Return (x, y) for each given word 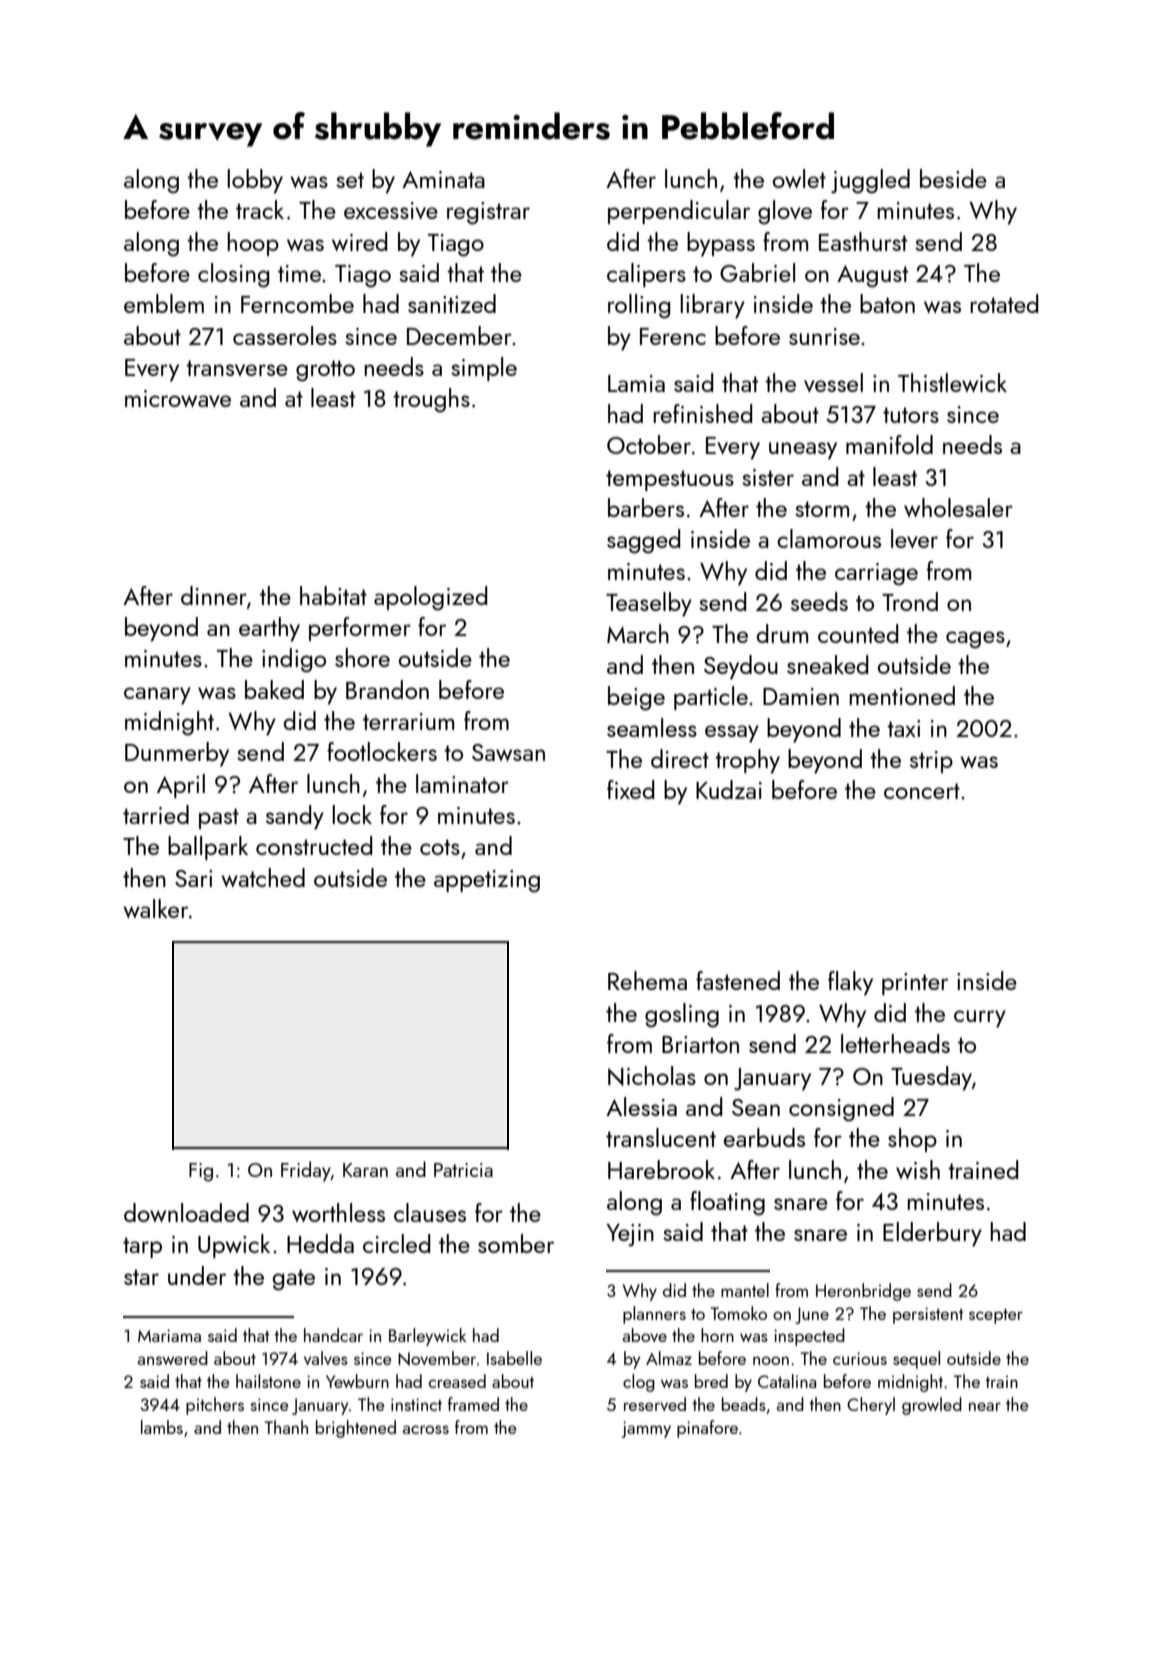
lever (914, 538)
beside (953, 178)
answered (173, 1358)
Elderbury (932, 1234)
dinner (214, 595)
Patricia (463, 1170)
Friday (306, 1171)
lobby (255, 181)
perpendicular (679, 212)
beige (636, 698)
